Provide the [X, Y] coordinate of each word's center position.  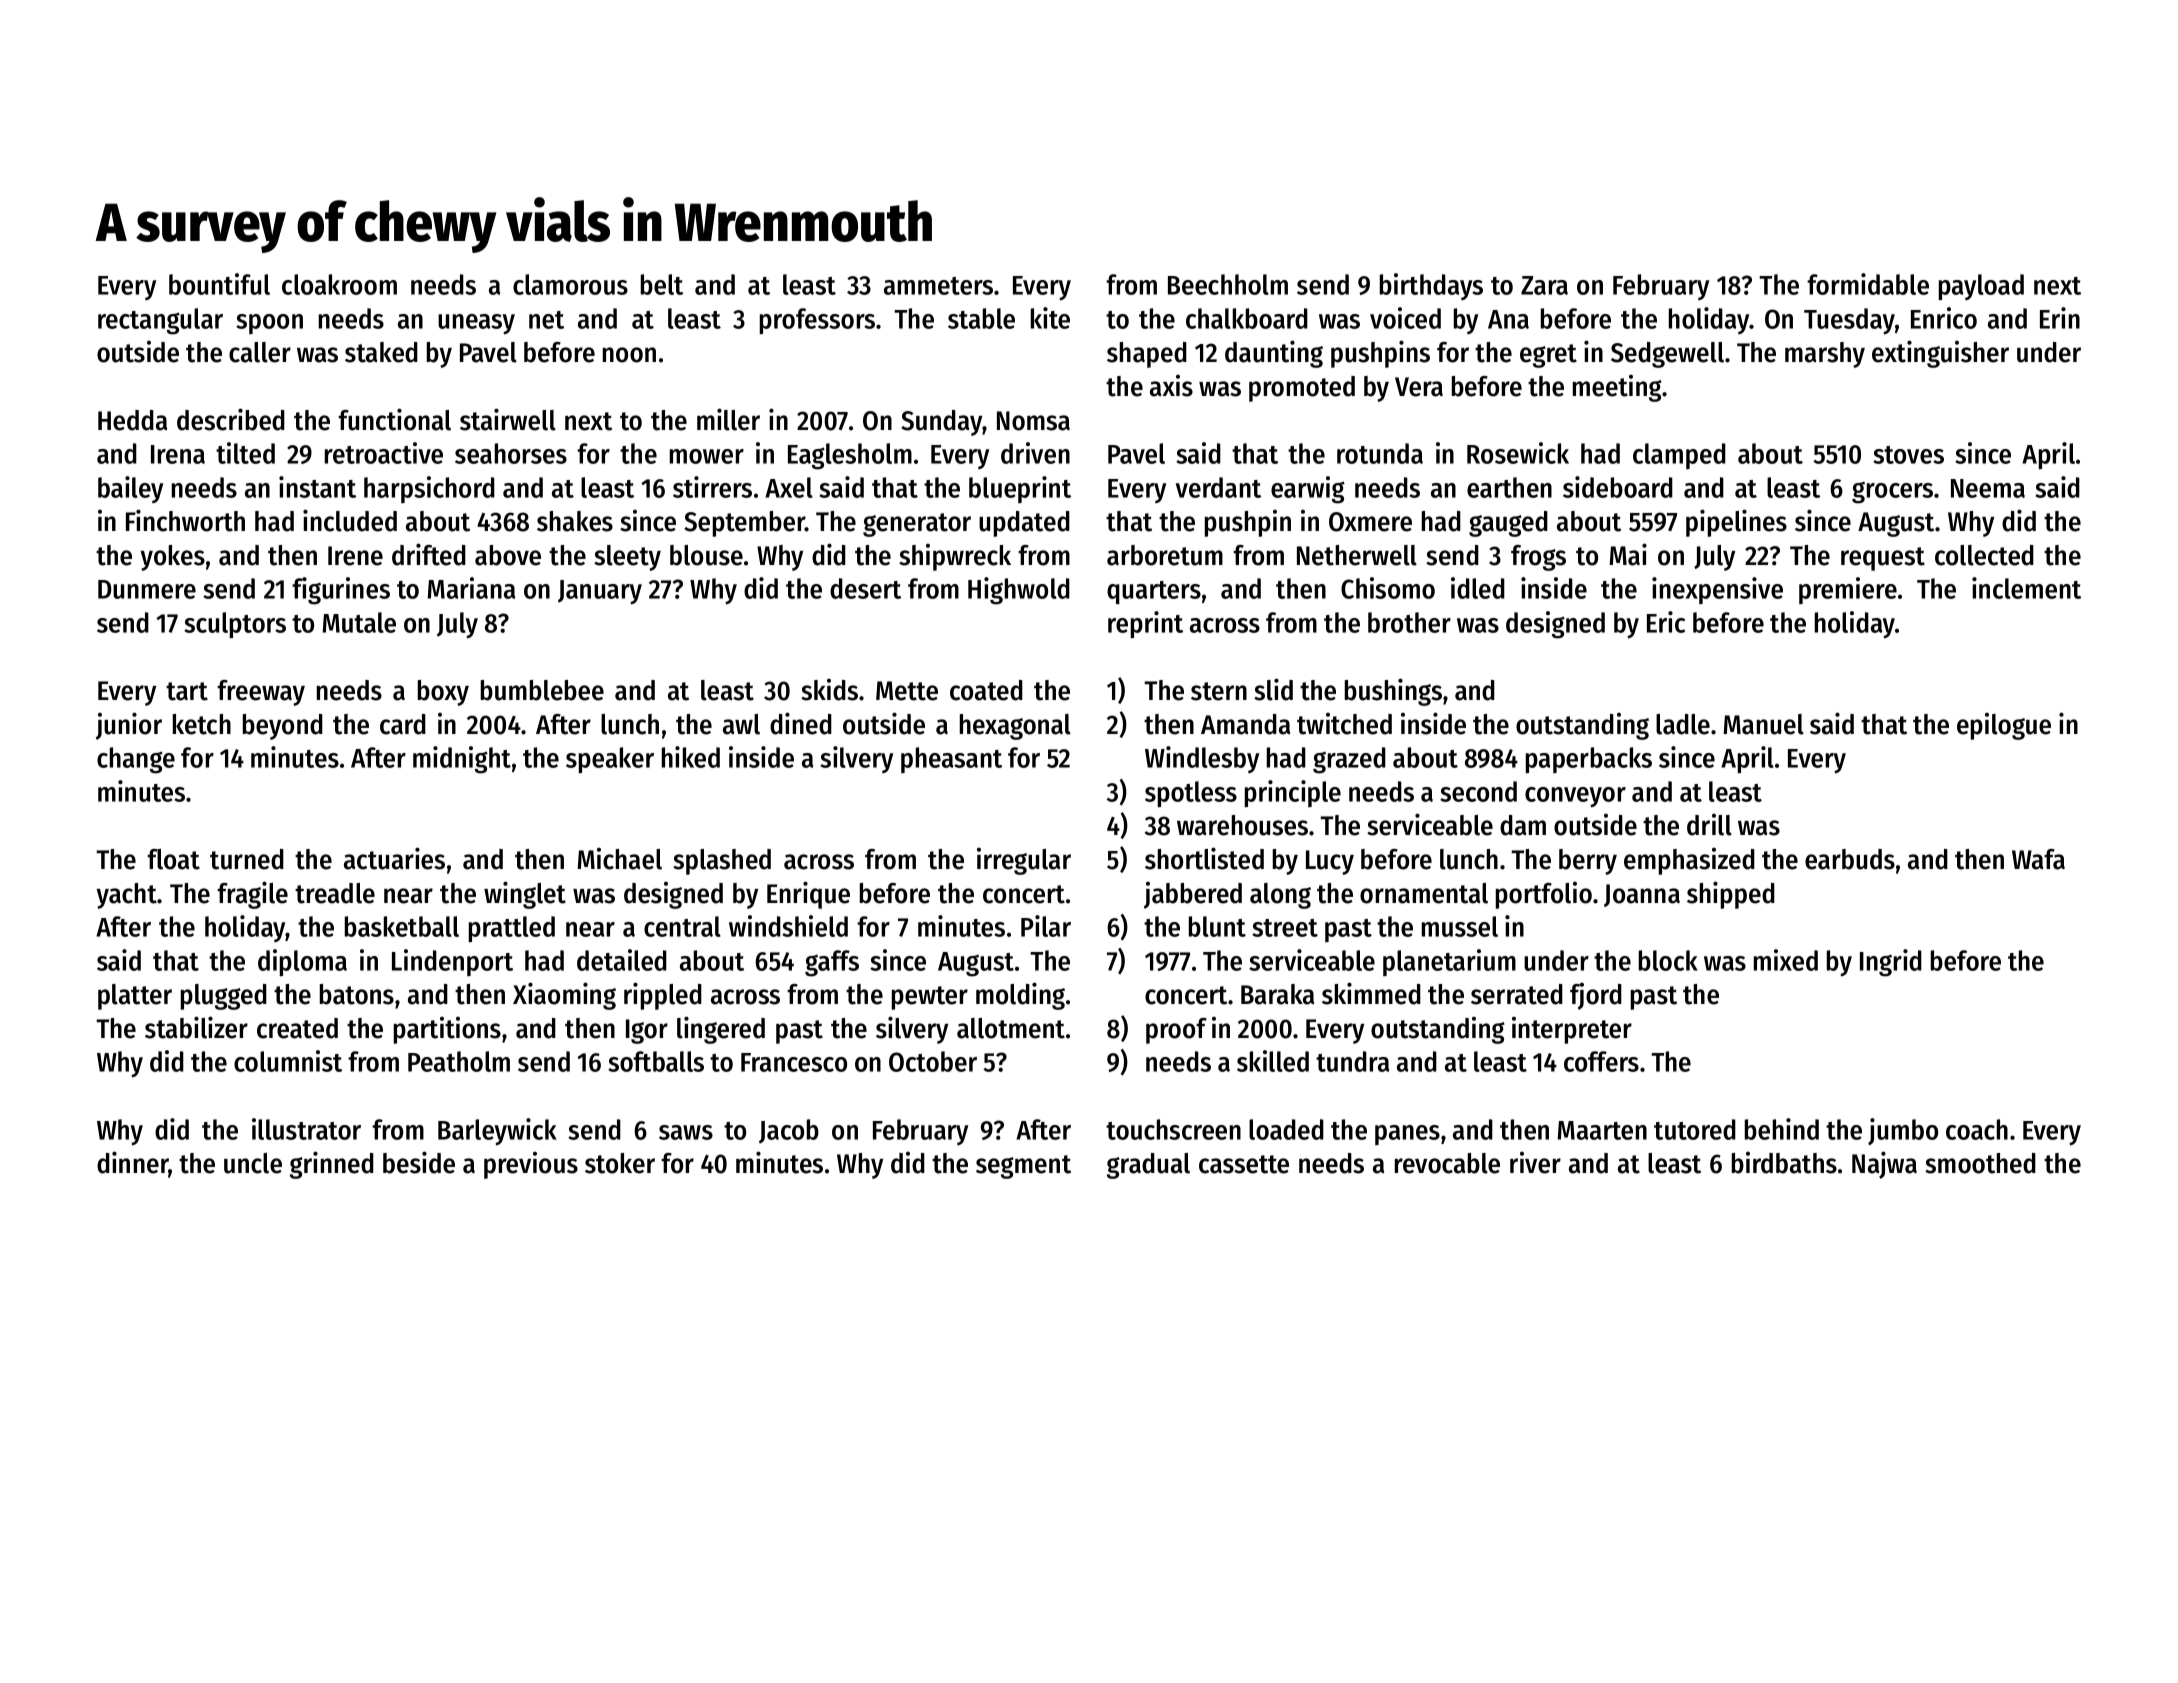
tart [187, 691]
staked [381, 352]
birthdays [1431, 286]
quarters [1154, 592]
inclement [2026, 588]
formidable [1868, 284]
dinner [133, 1163]
